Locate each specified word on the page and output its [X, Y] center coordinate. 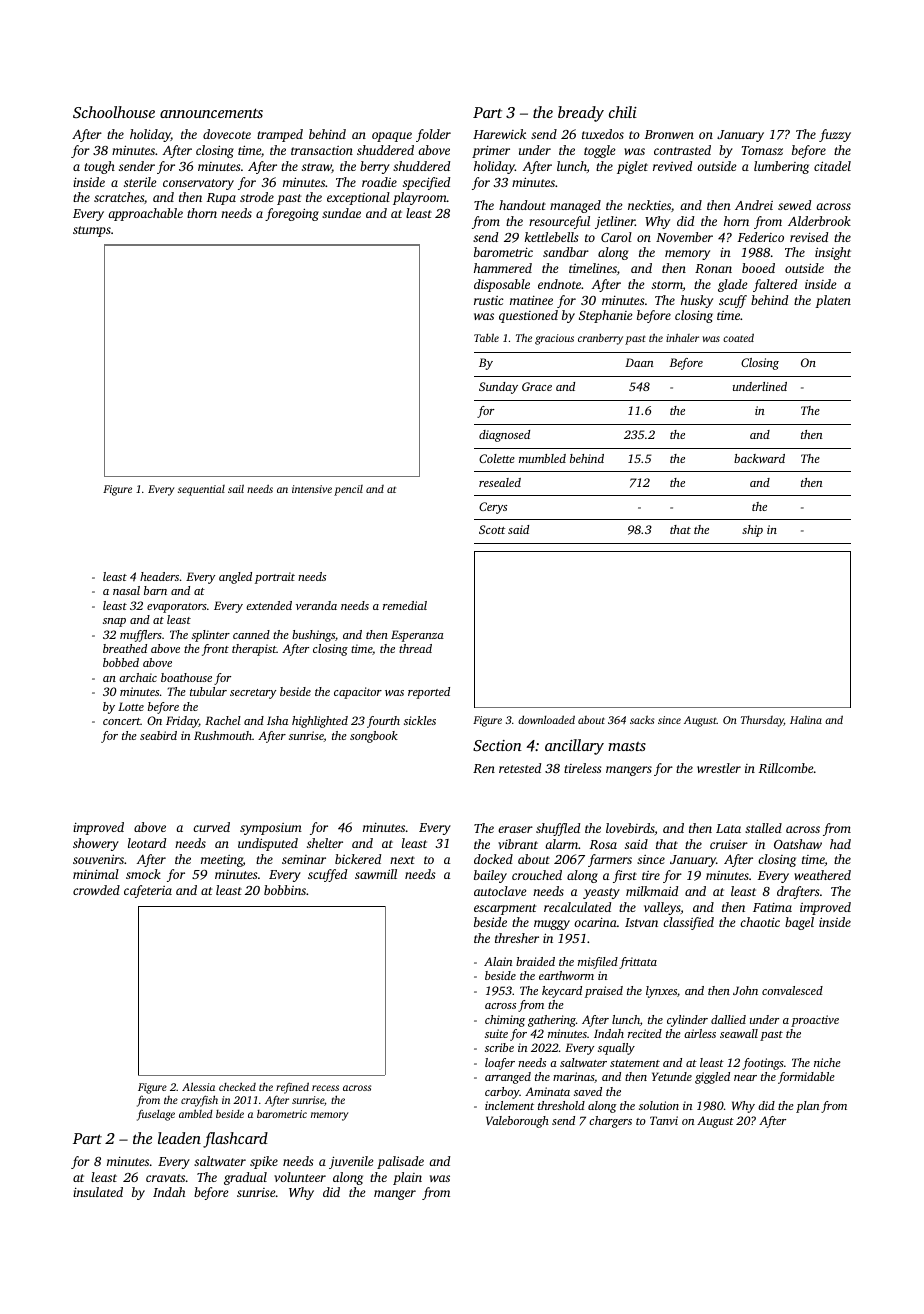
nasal [126, 590]
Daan [639, 362]
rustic [489, 300]
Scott [492, 529]
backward [759, 458]
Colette [497, 458]
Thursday [762, 721]
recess [325, 1088]
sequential [201, 490]
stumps [92, 231]
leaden [179, 1138]
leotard [147, 843]
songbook [374, 737]
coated [738, 337]
